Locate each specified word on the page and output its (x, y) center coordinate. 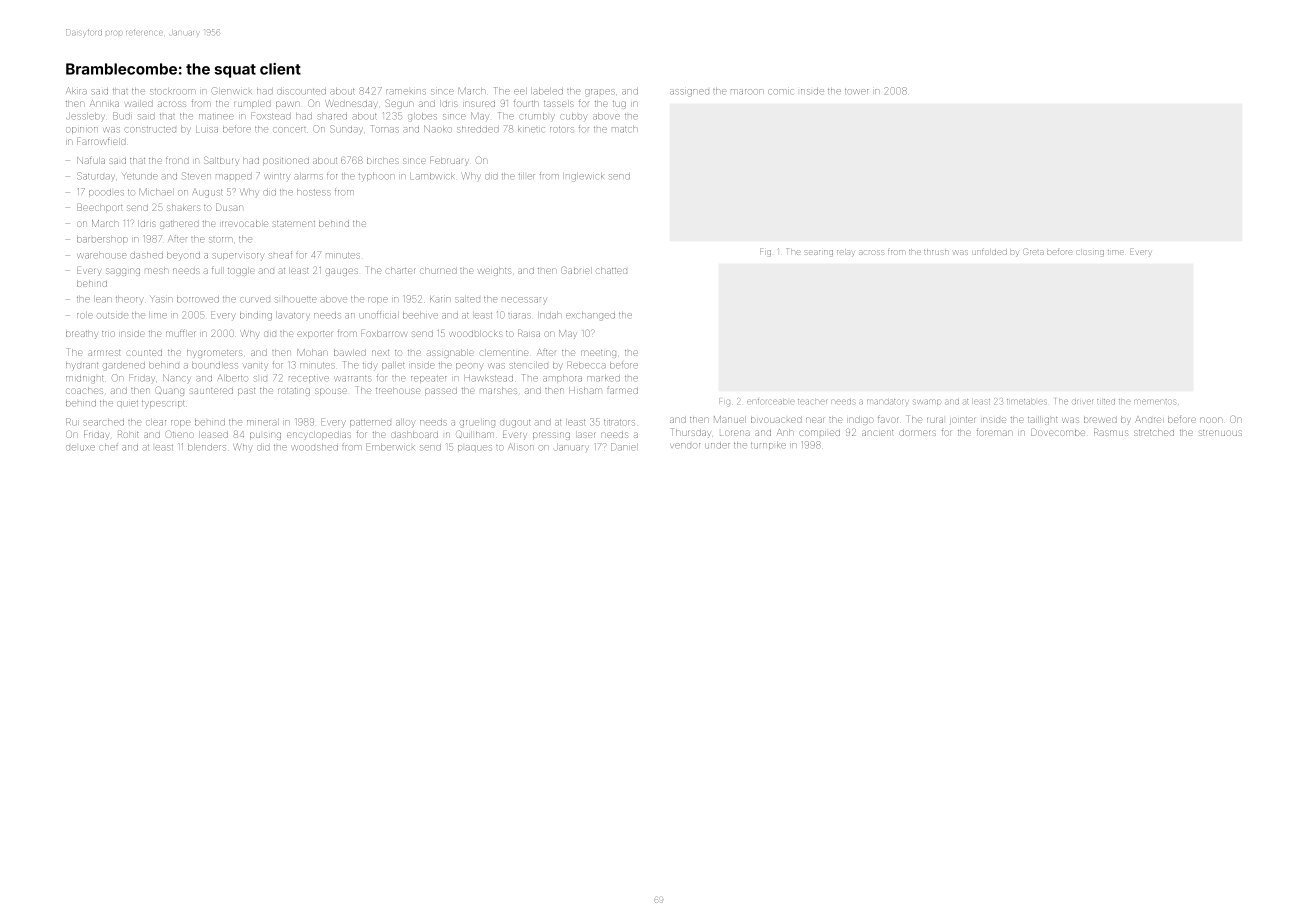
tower (856, 91)
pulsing (265, 436)
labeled (548, 92)
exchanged (590, 316)
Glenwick (232, 90)
